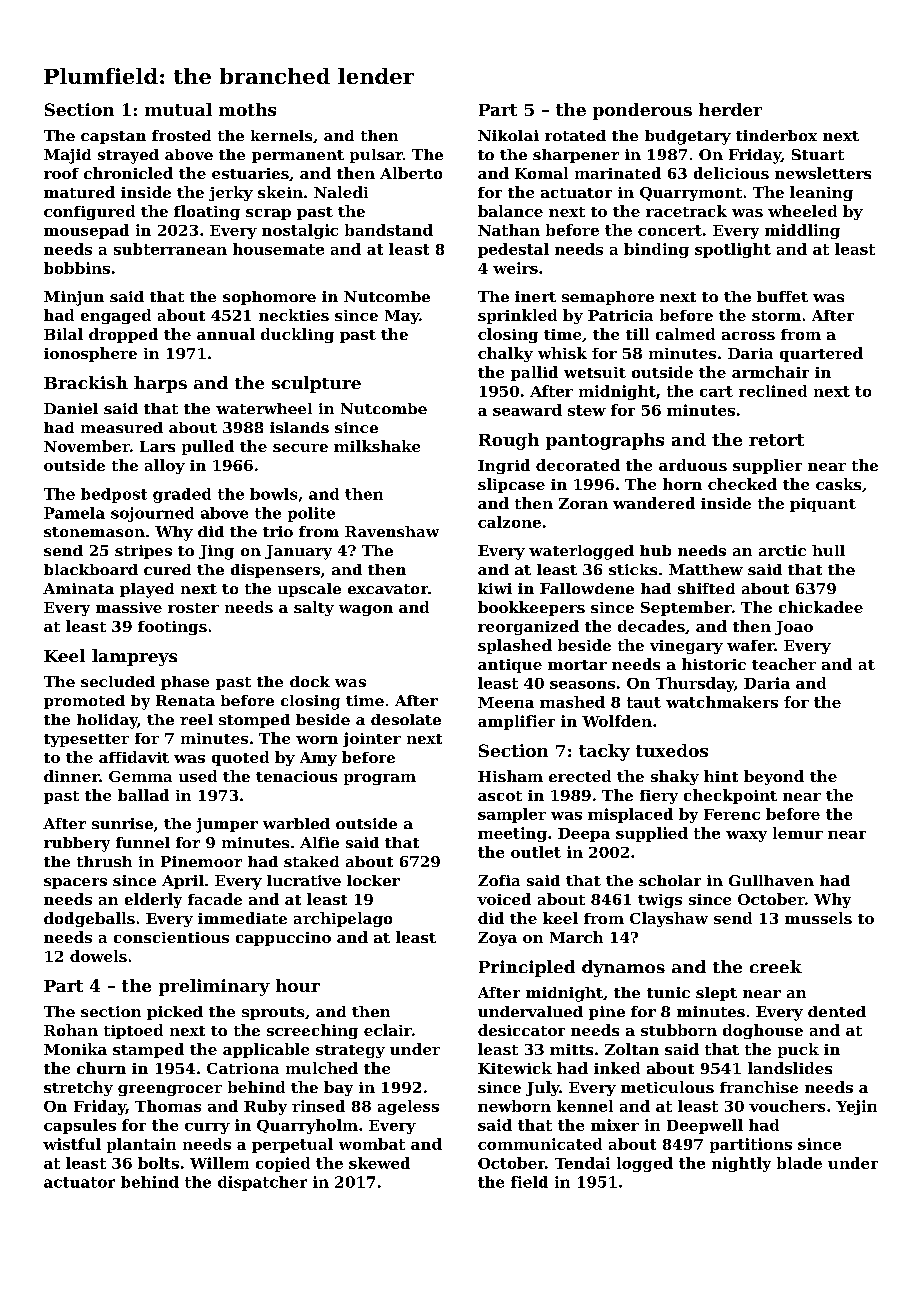  What do you see at coordinates (262, 1183) in the document?
I see `dispatcher` at bounding box center [262, 1183].
